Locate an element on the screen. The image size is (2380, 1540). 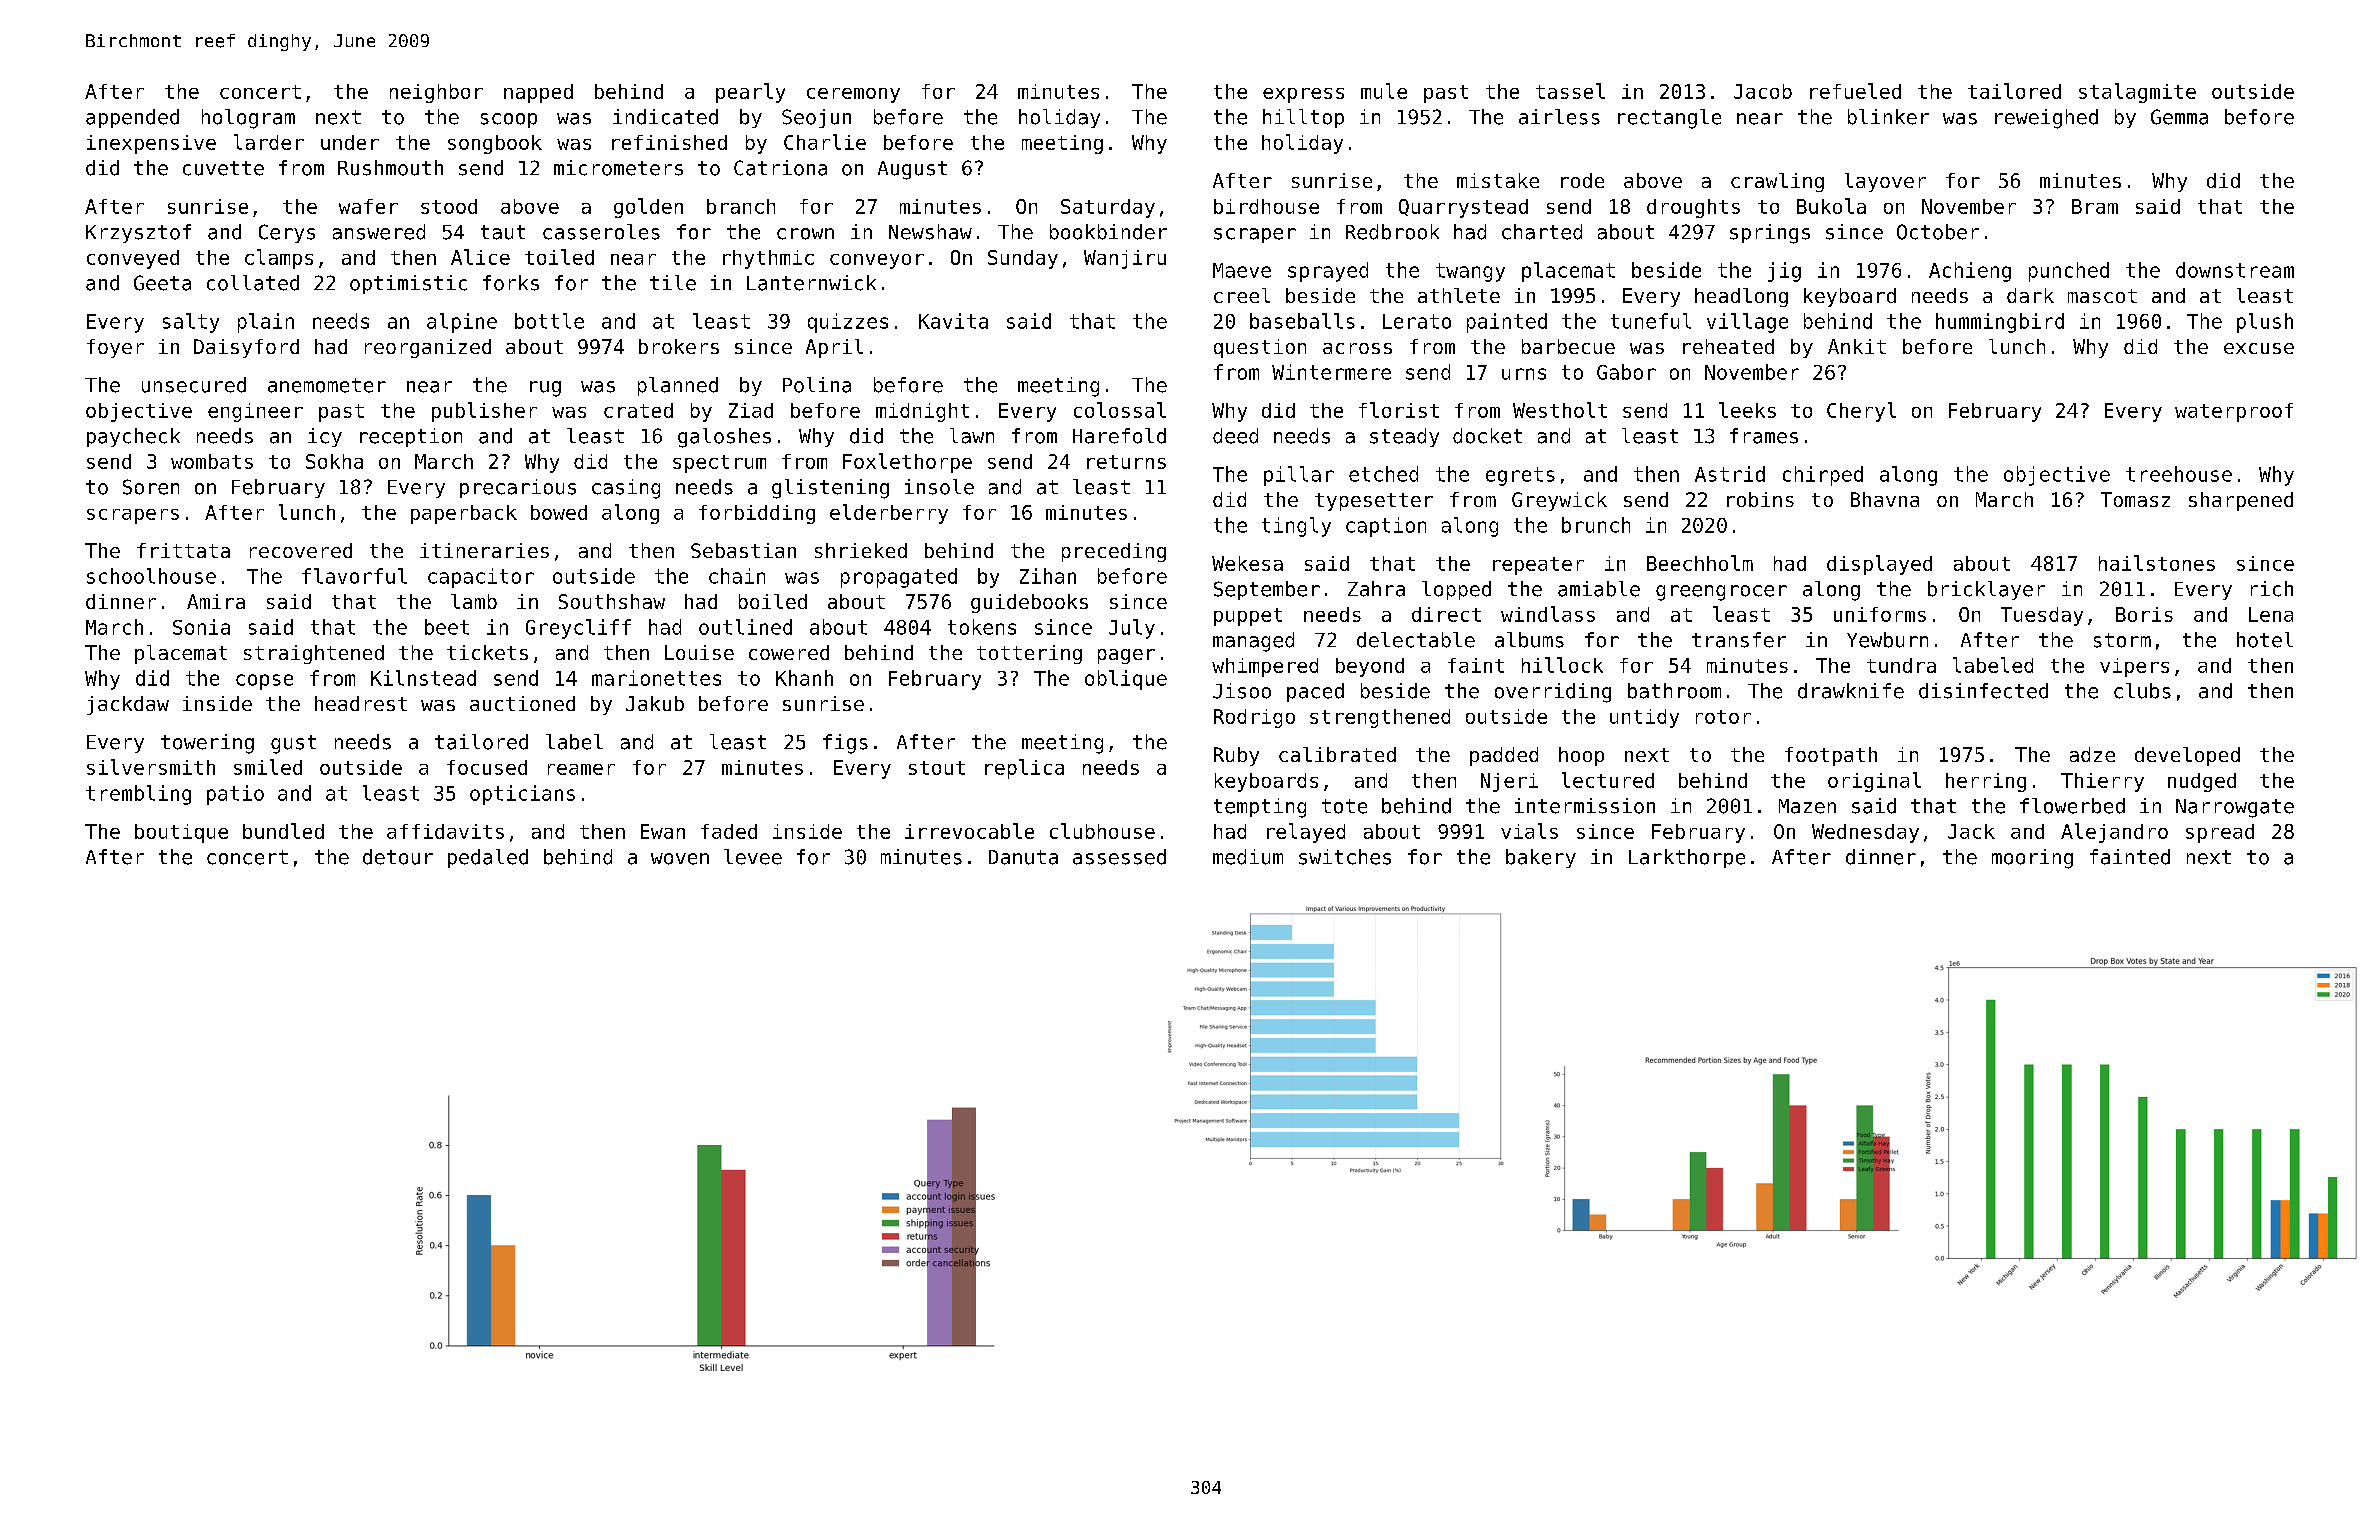
waterproof is located at coordinates (2234, 412).
